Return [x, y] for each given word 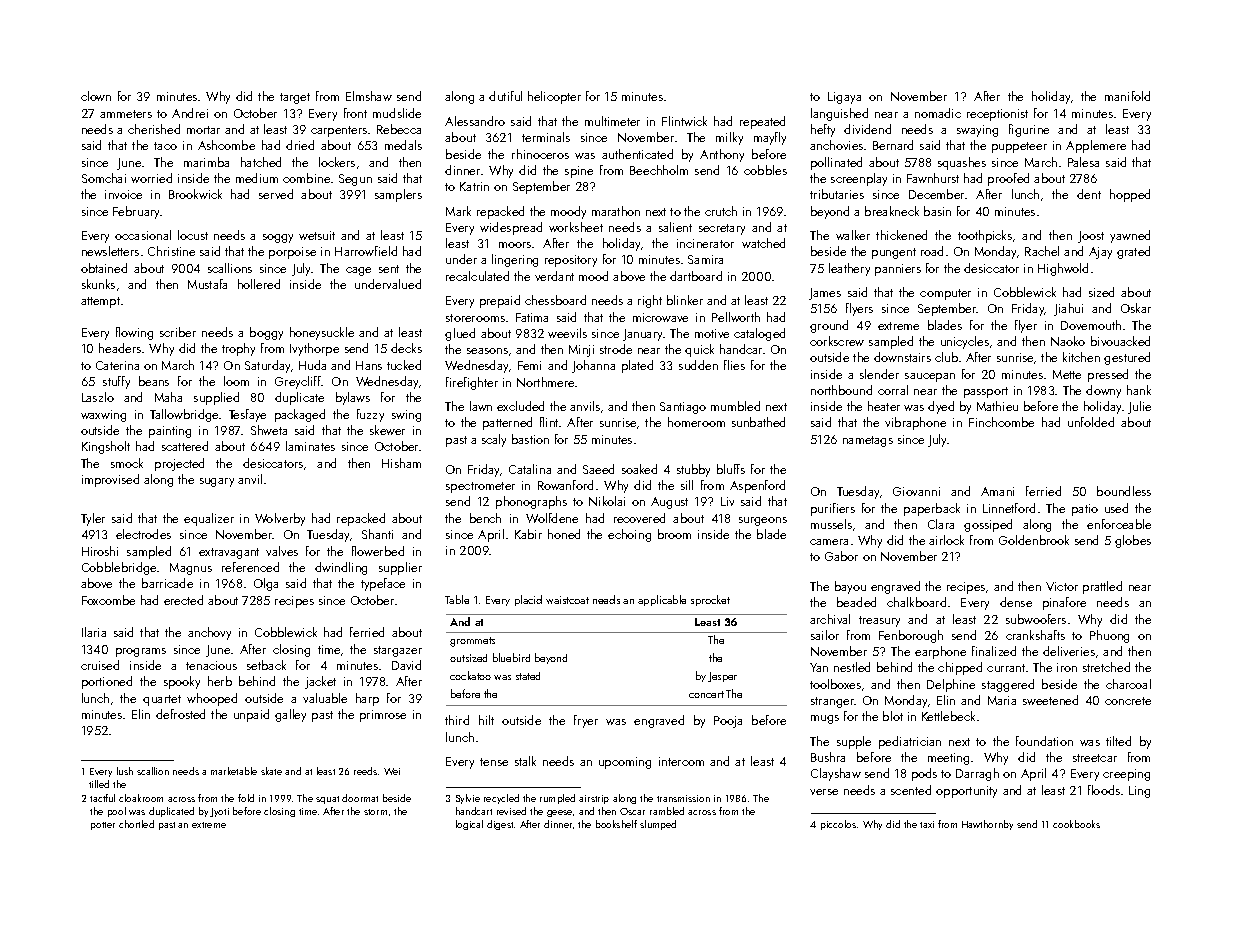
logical [469, 825]
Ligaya [844, 98]
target [295, 98]
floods [1104, 790]
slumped [658, 825]
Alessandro [475, 121]
